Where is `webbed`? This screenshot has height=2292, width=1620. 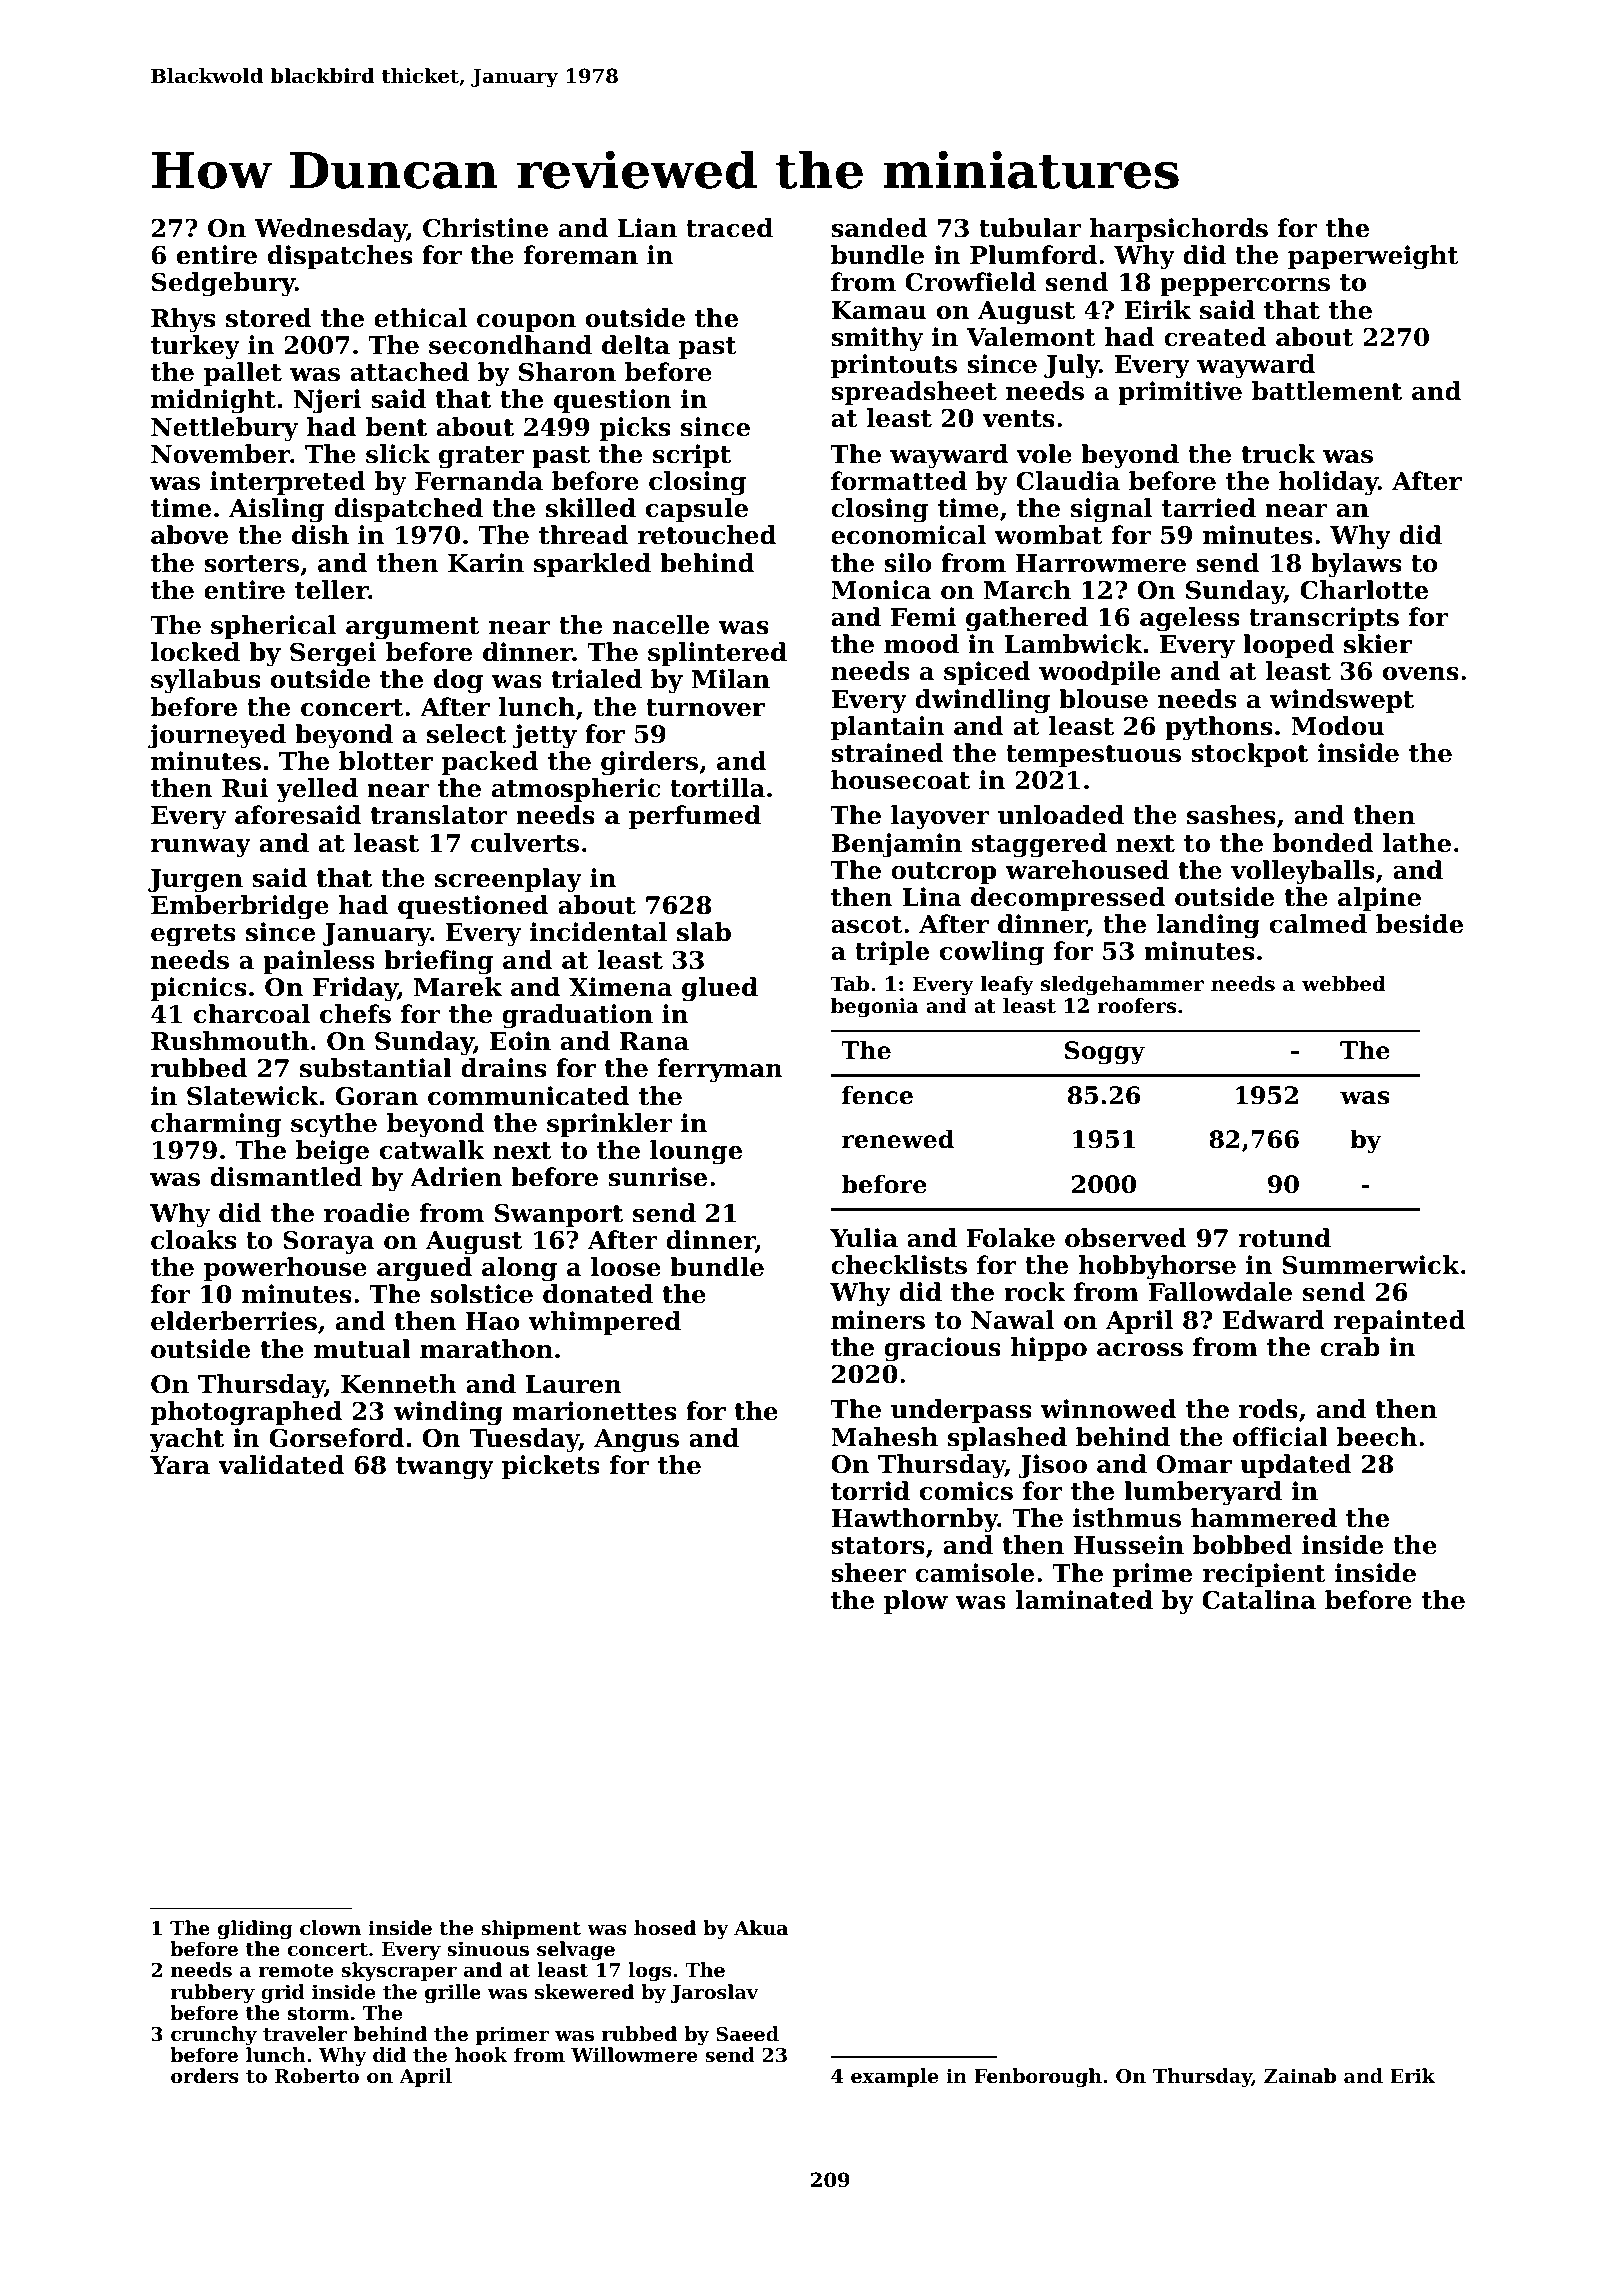
webbed is located at coordinates (1344, 984).
